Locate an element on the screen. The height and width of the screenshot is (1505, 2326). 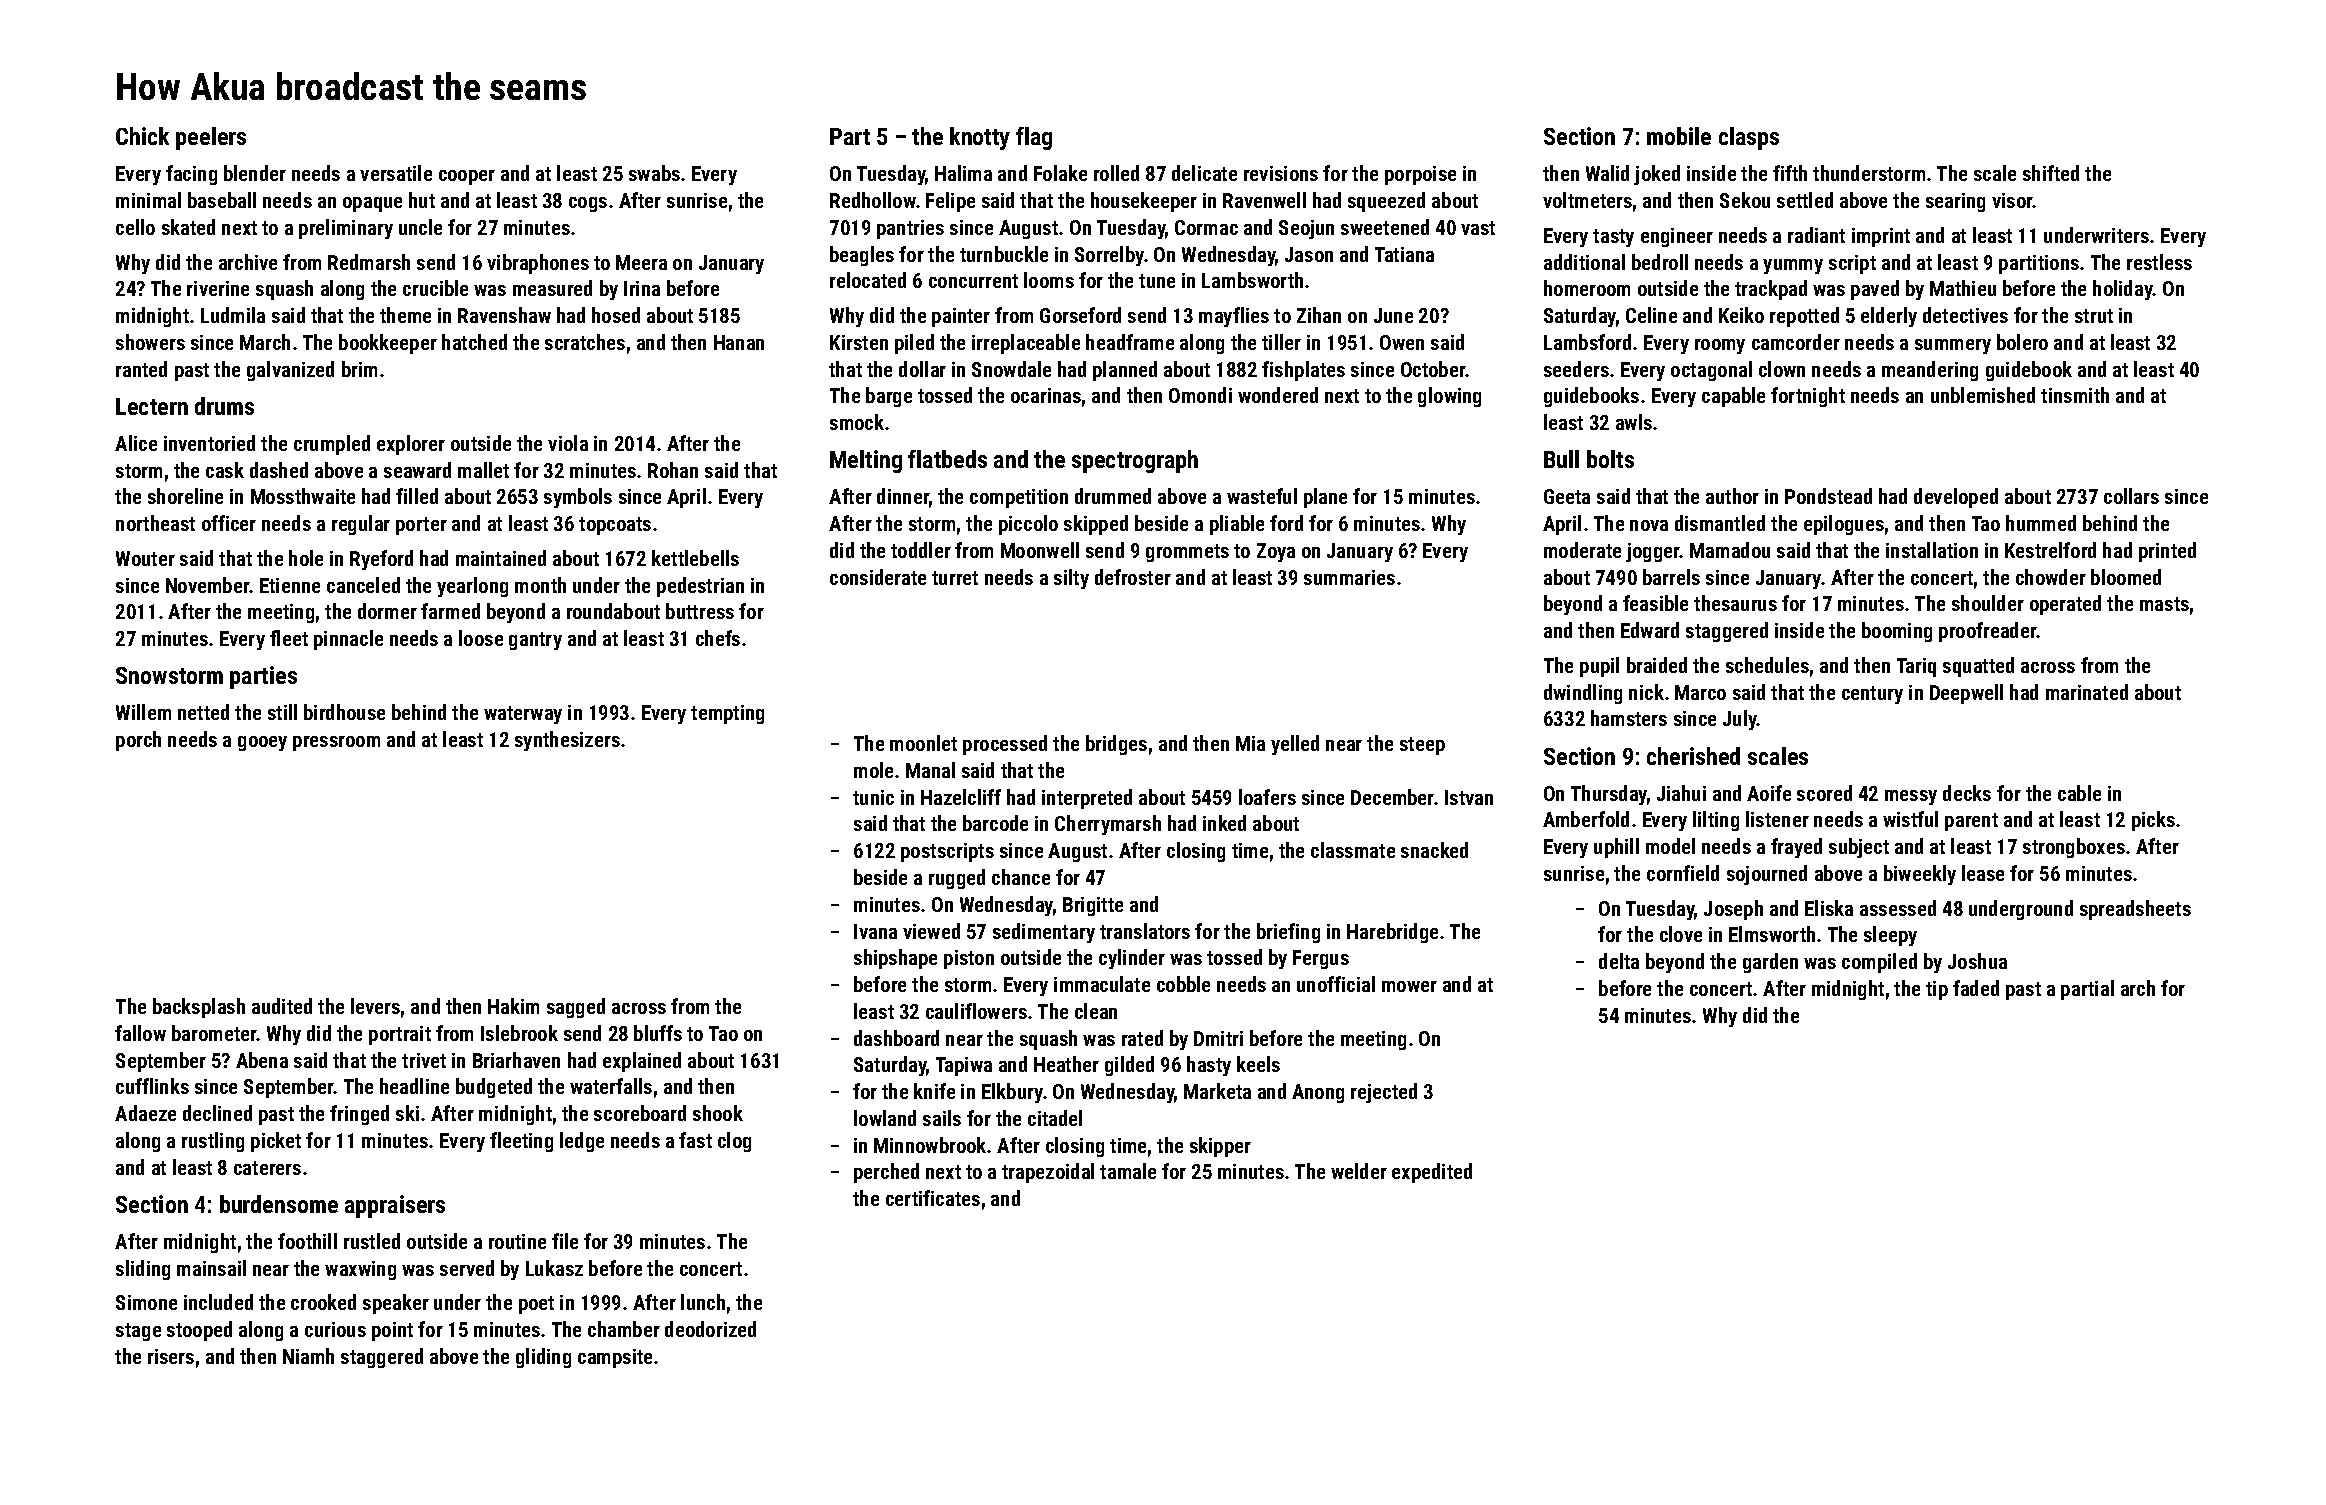
clasps is located at coordinates (1749, 138).
